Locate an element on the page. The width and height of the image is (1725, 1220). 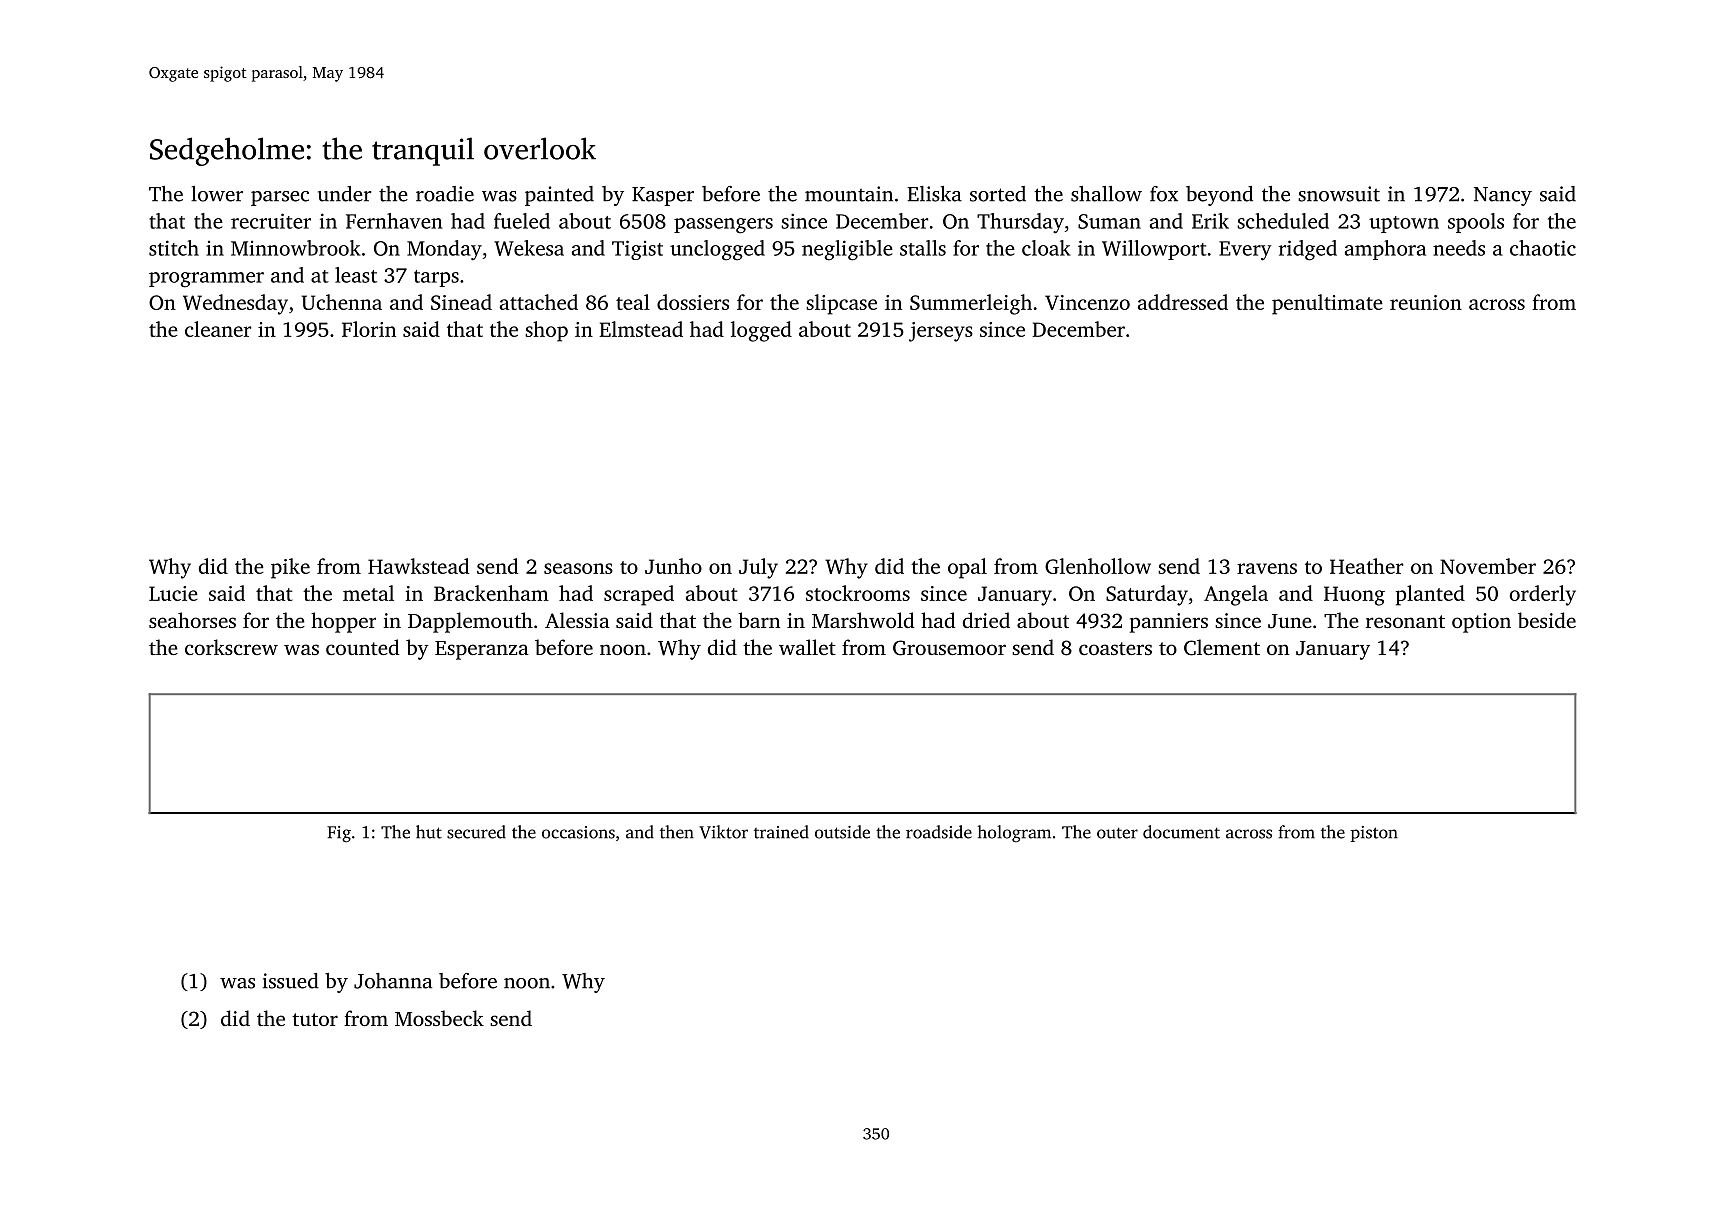
sorted is located at coordinates (998, 194).
